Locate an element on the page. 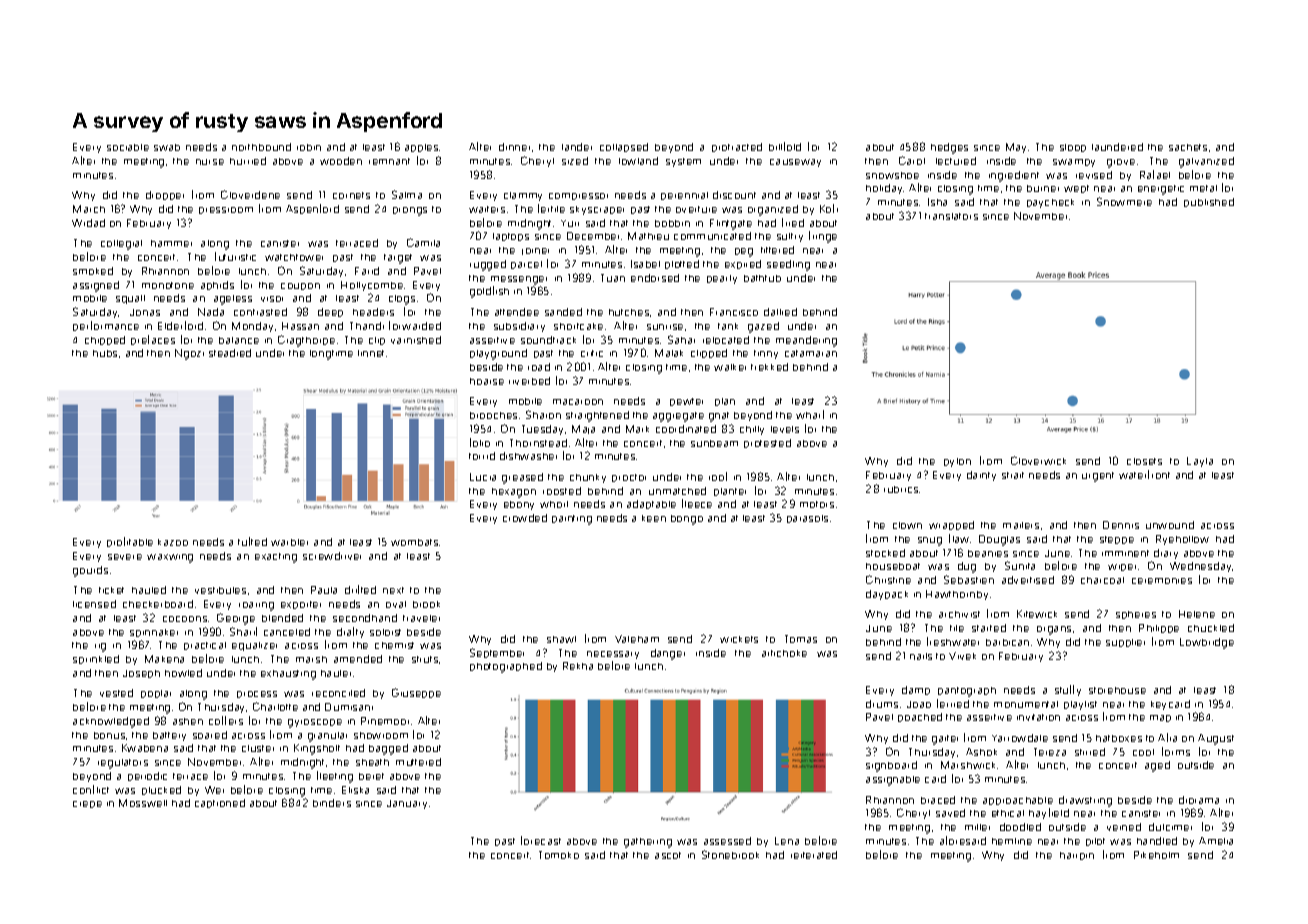  Kofi is located at coordinates (829, 208).
